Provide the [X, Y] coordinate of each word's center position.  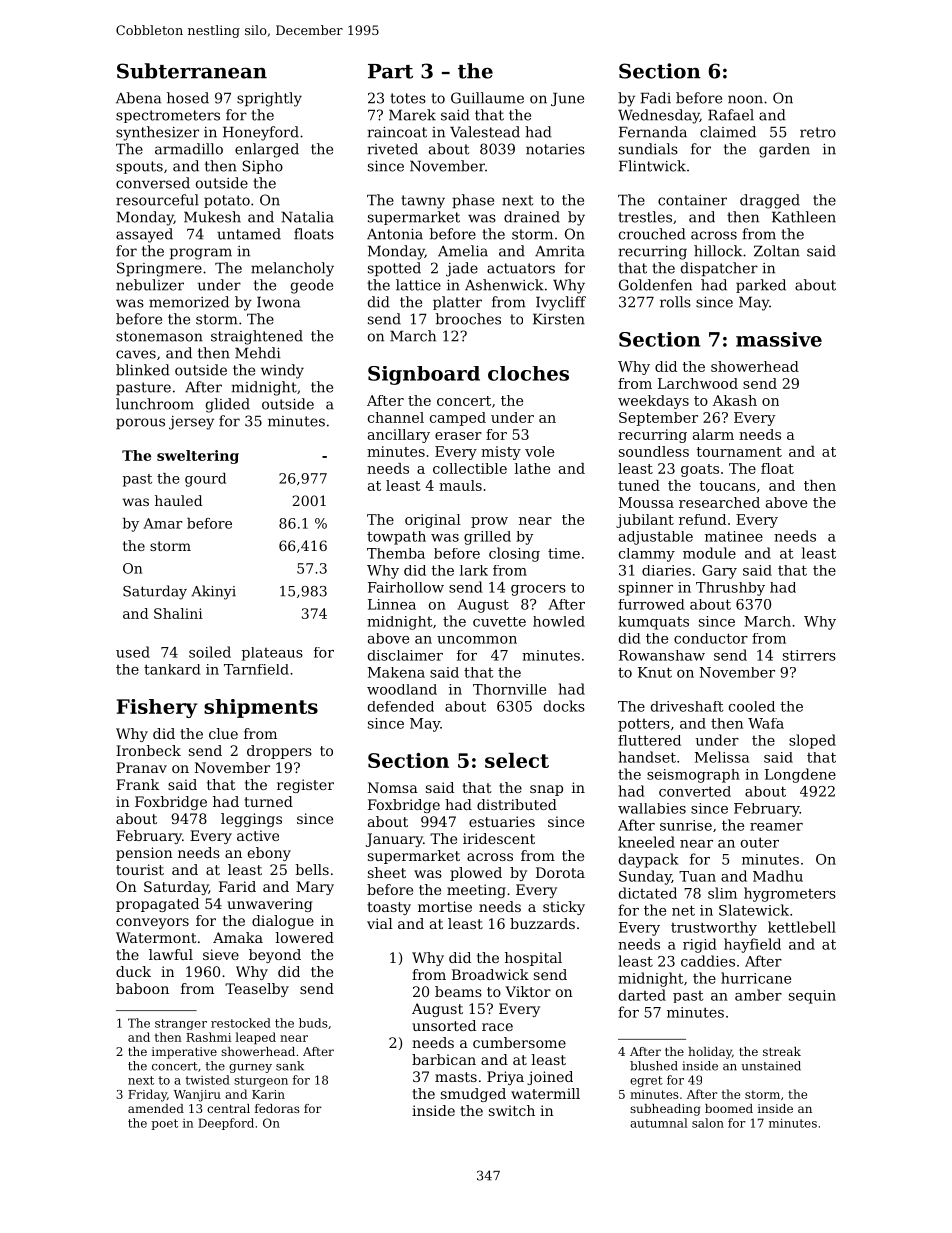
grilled [487, 538]
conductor [711, 638]
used [133, 652]
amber [758, 995]
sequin [812, 997]
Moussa [646, 502]
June [567, 99]
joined [550, 1078]
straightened [257, 337]
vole [539, 451]
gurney [250, 1068]
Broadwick [490, 974]
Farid [237, 886]
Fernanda [653, 132]
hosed [188, 98]
